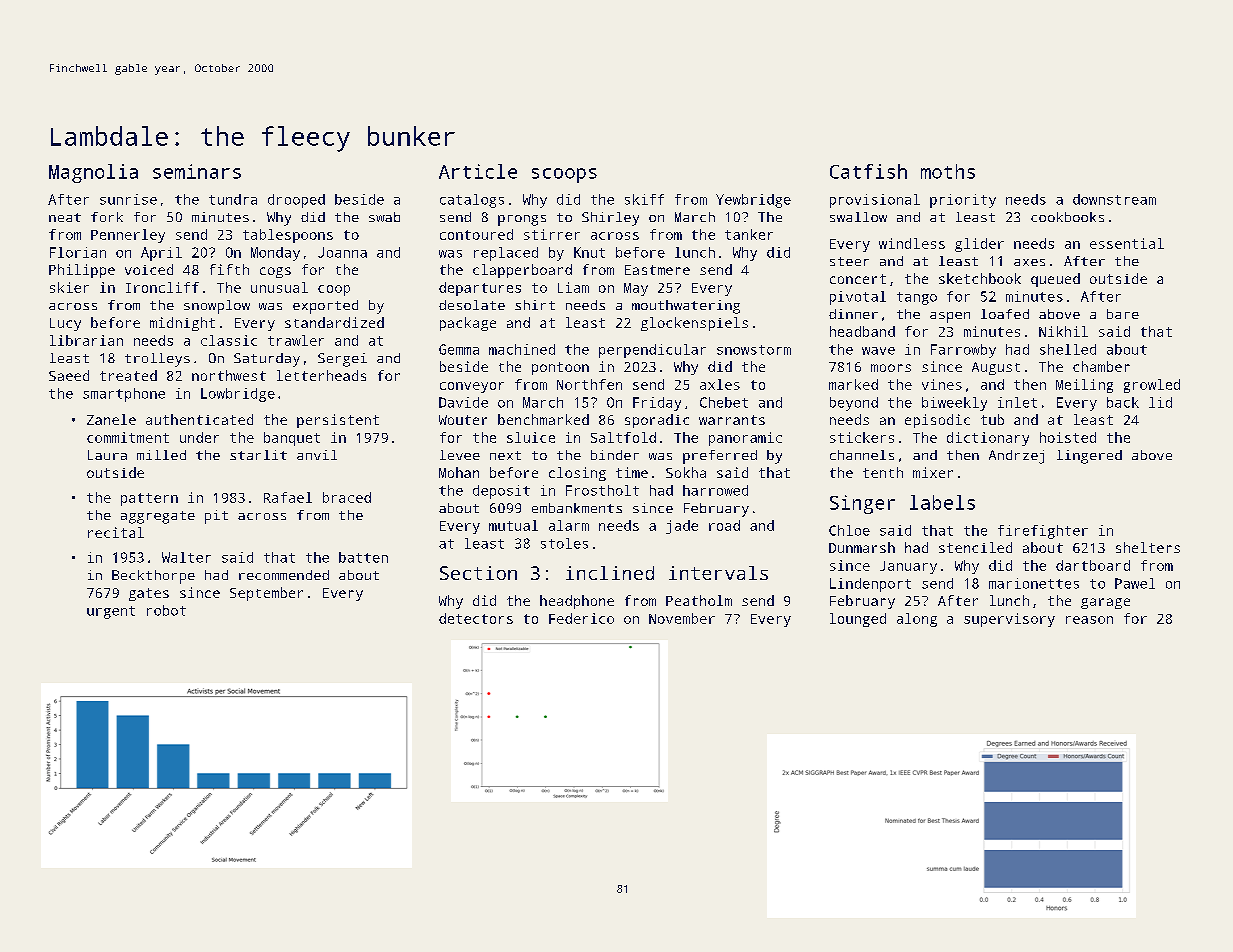 This screenshot has width=1233, height=952. I want to click on next, so click(505, 455).
